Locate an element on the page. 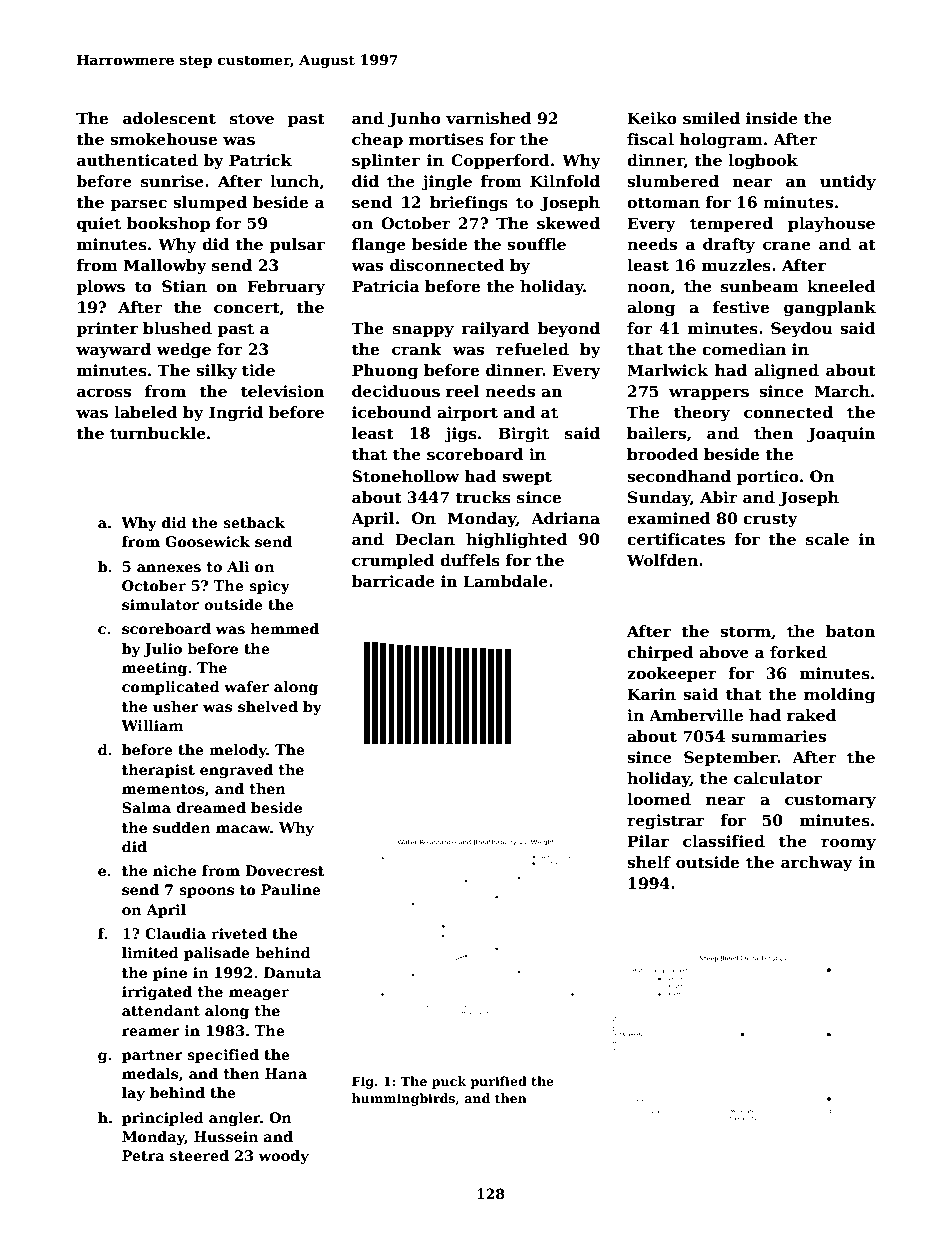 This image has height=1233, width=952. briefings is located at coordinates (469, 204).
